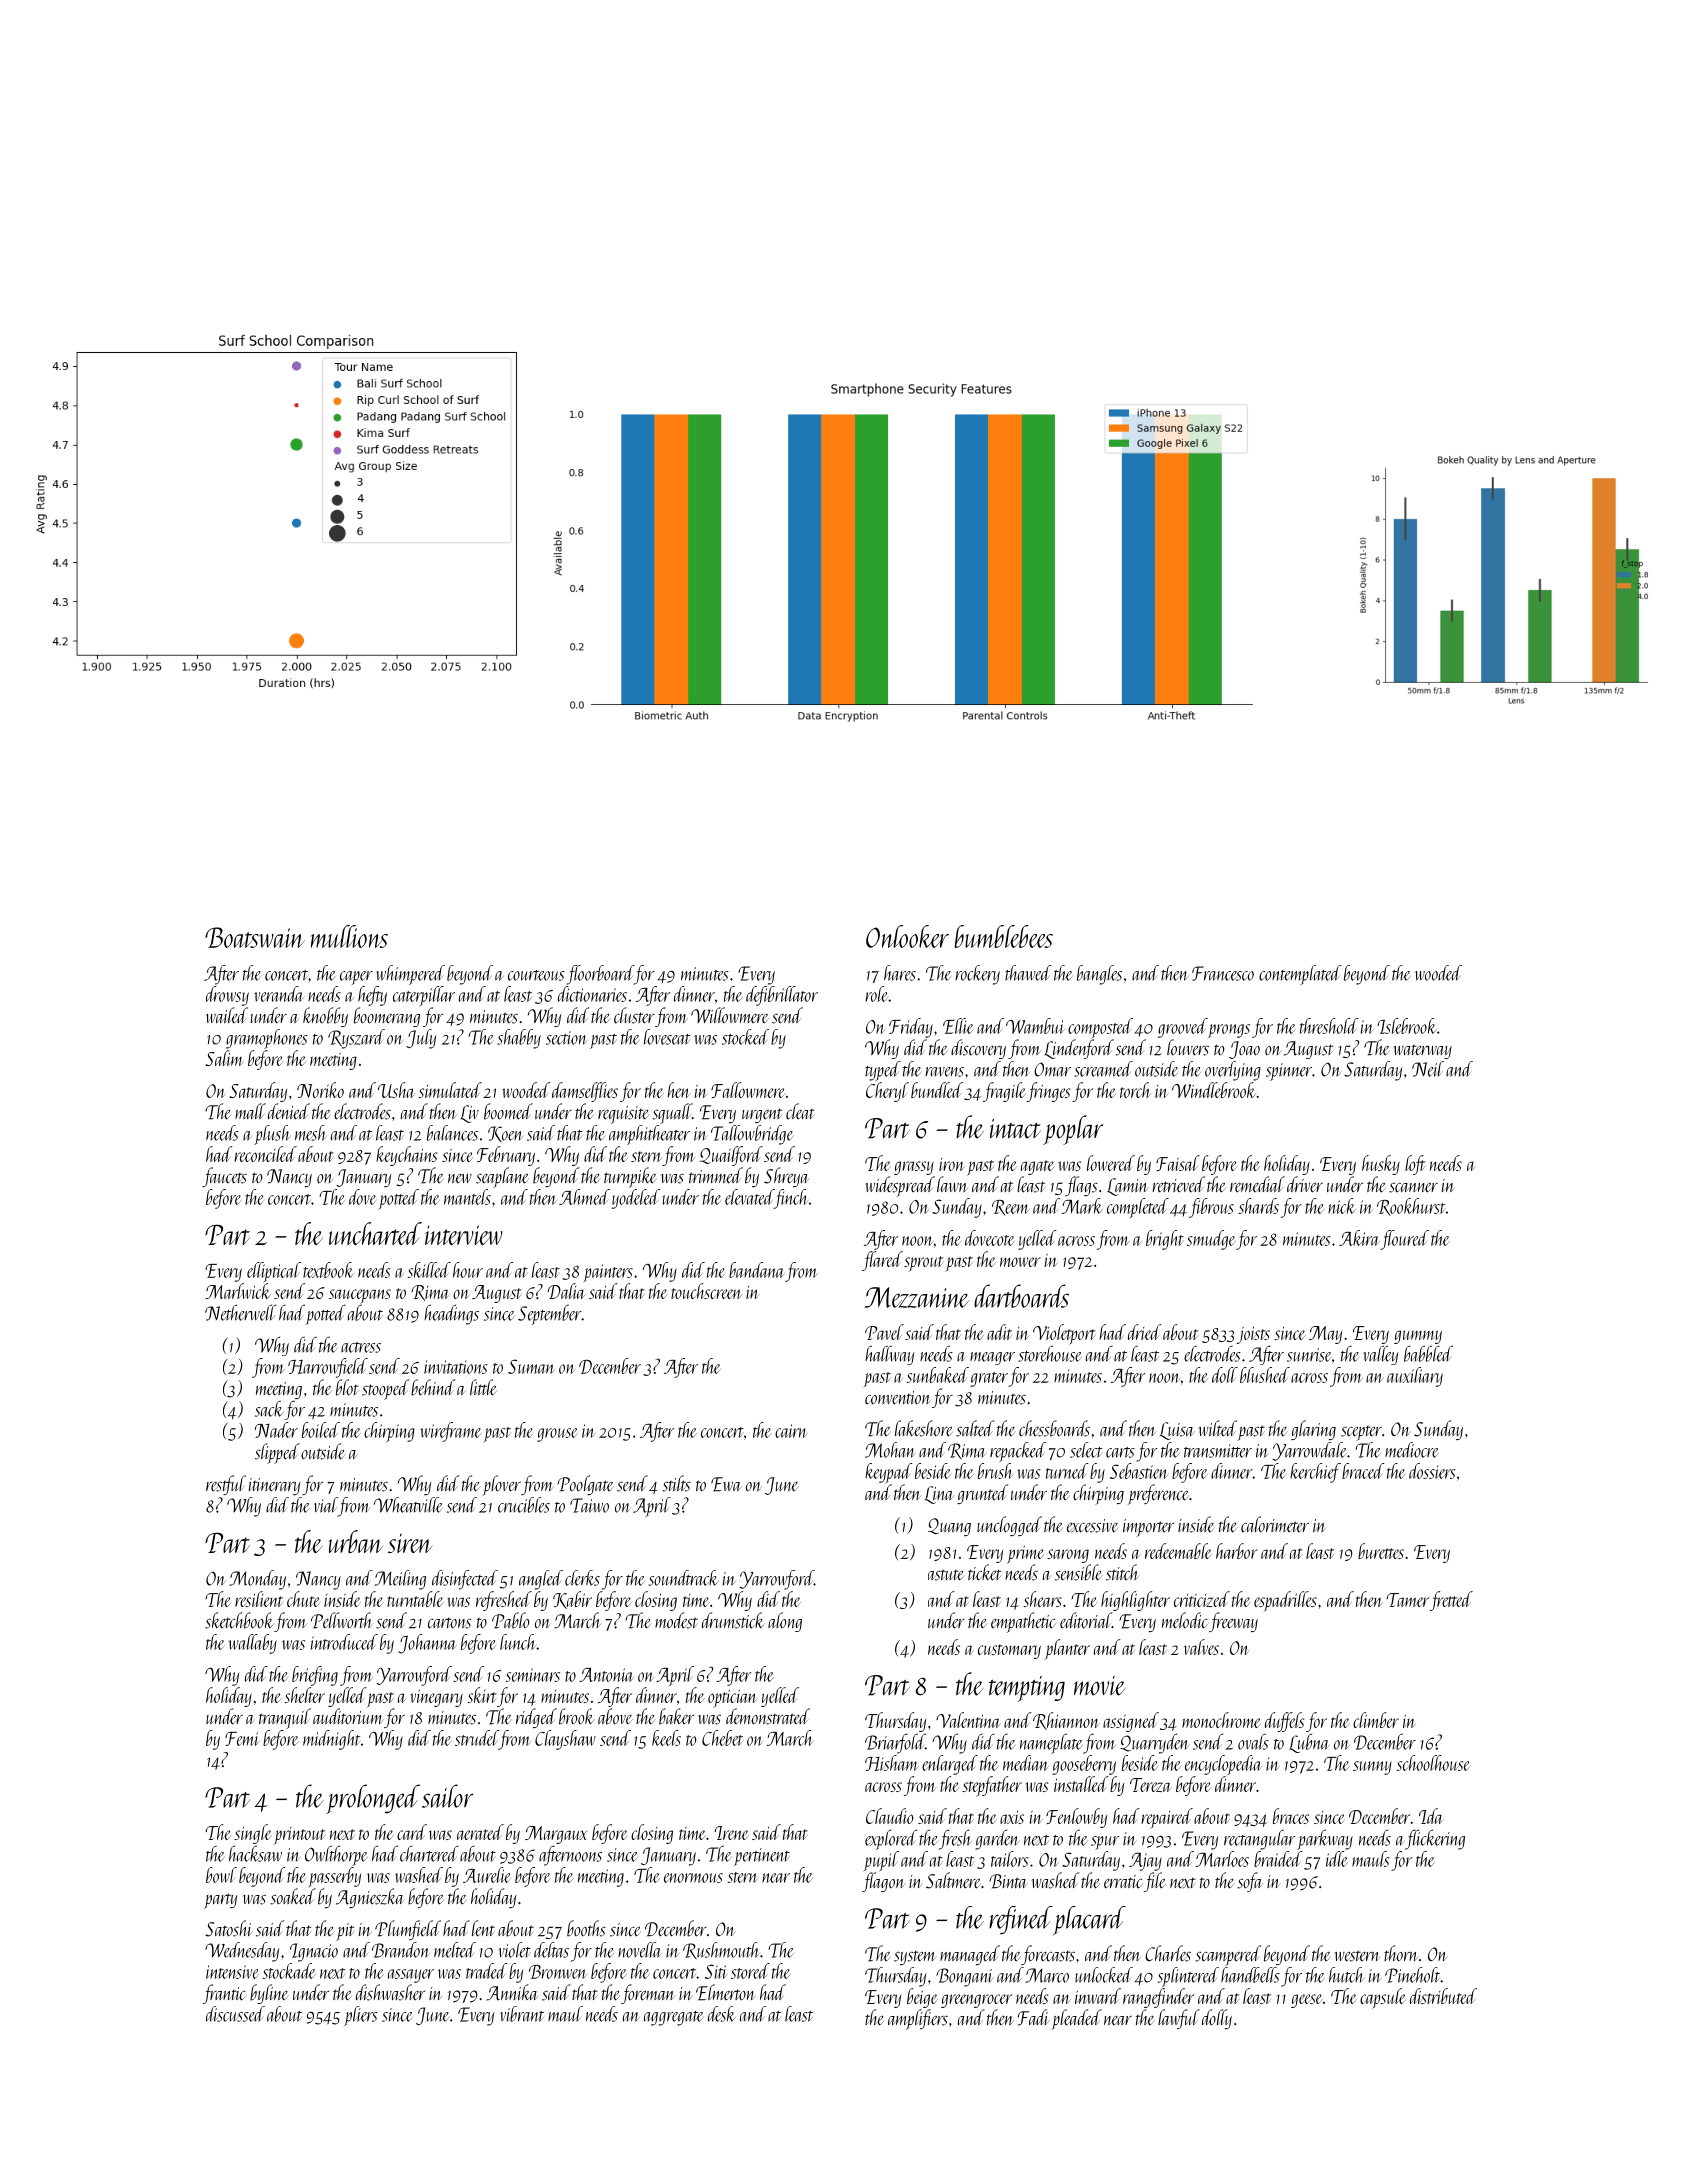 This document has width=1683, height=2178. I want to click on pliers, so click(361, 2016).
